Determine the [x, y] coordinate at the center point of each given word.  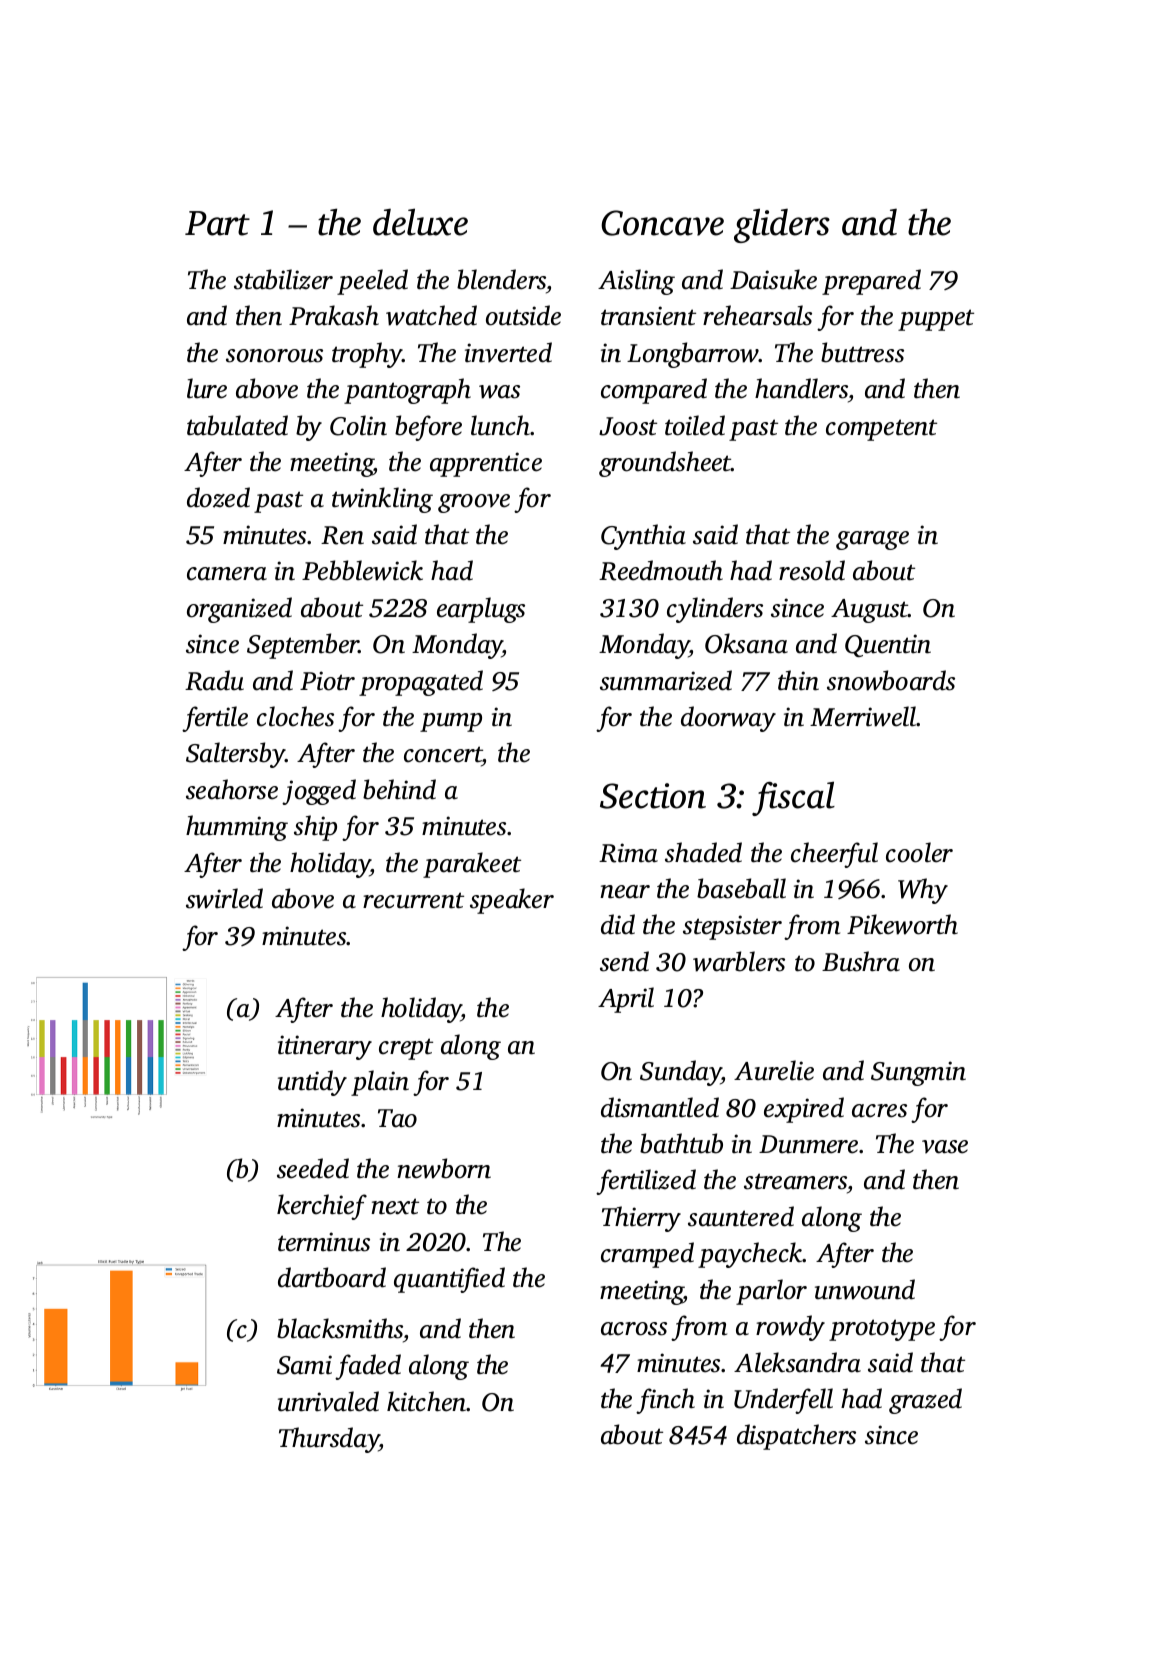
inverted [508, 352]
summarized [666, 680]
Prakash [334, 315]
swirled [224, 898]
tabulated [237, 425]
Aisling [636, 282]
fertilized [646, 1182]
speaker [512, 901]
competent [881, 430]
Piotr [327, 681]
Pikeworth [902, 924]
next [395, 1206]
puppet [936, 320]
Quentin [888, 645]
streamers [796, 1183]
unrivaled [328, 1401]
